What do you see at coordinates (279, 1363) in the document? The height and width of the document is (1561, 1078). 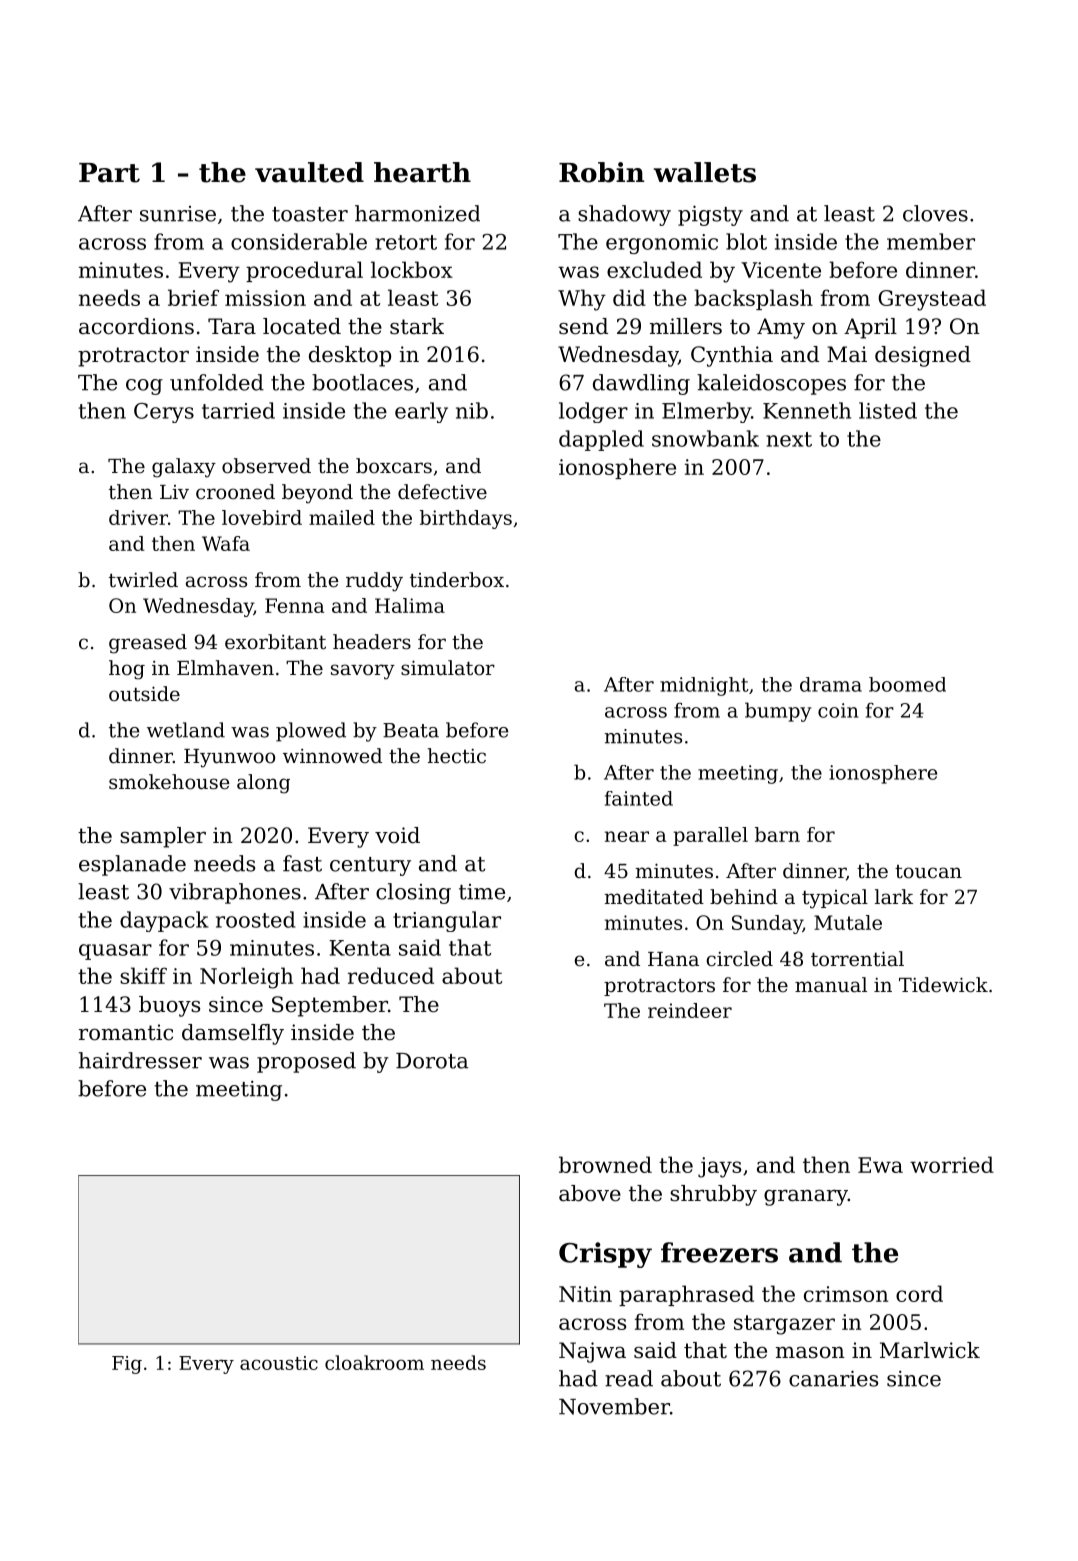 I see `acoustic` at bounding box center [279, 1363].
